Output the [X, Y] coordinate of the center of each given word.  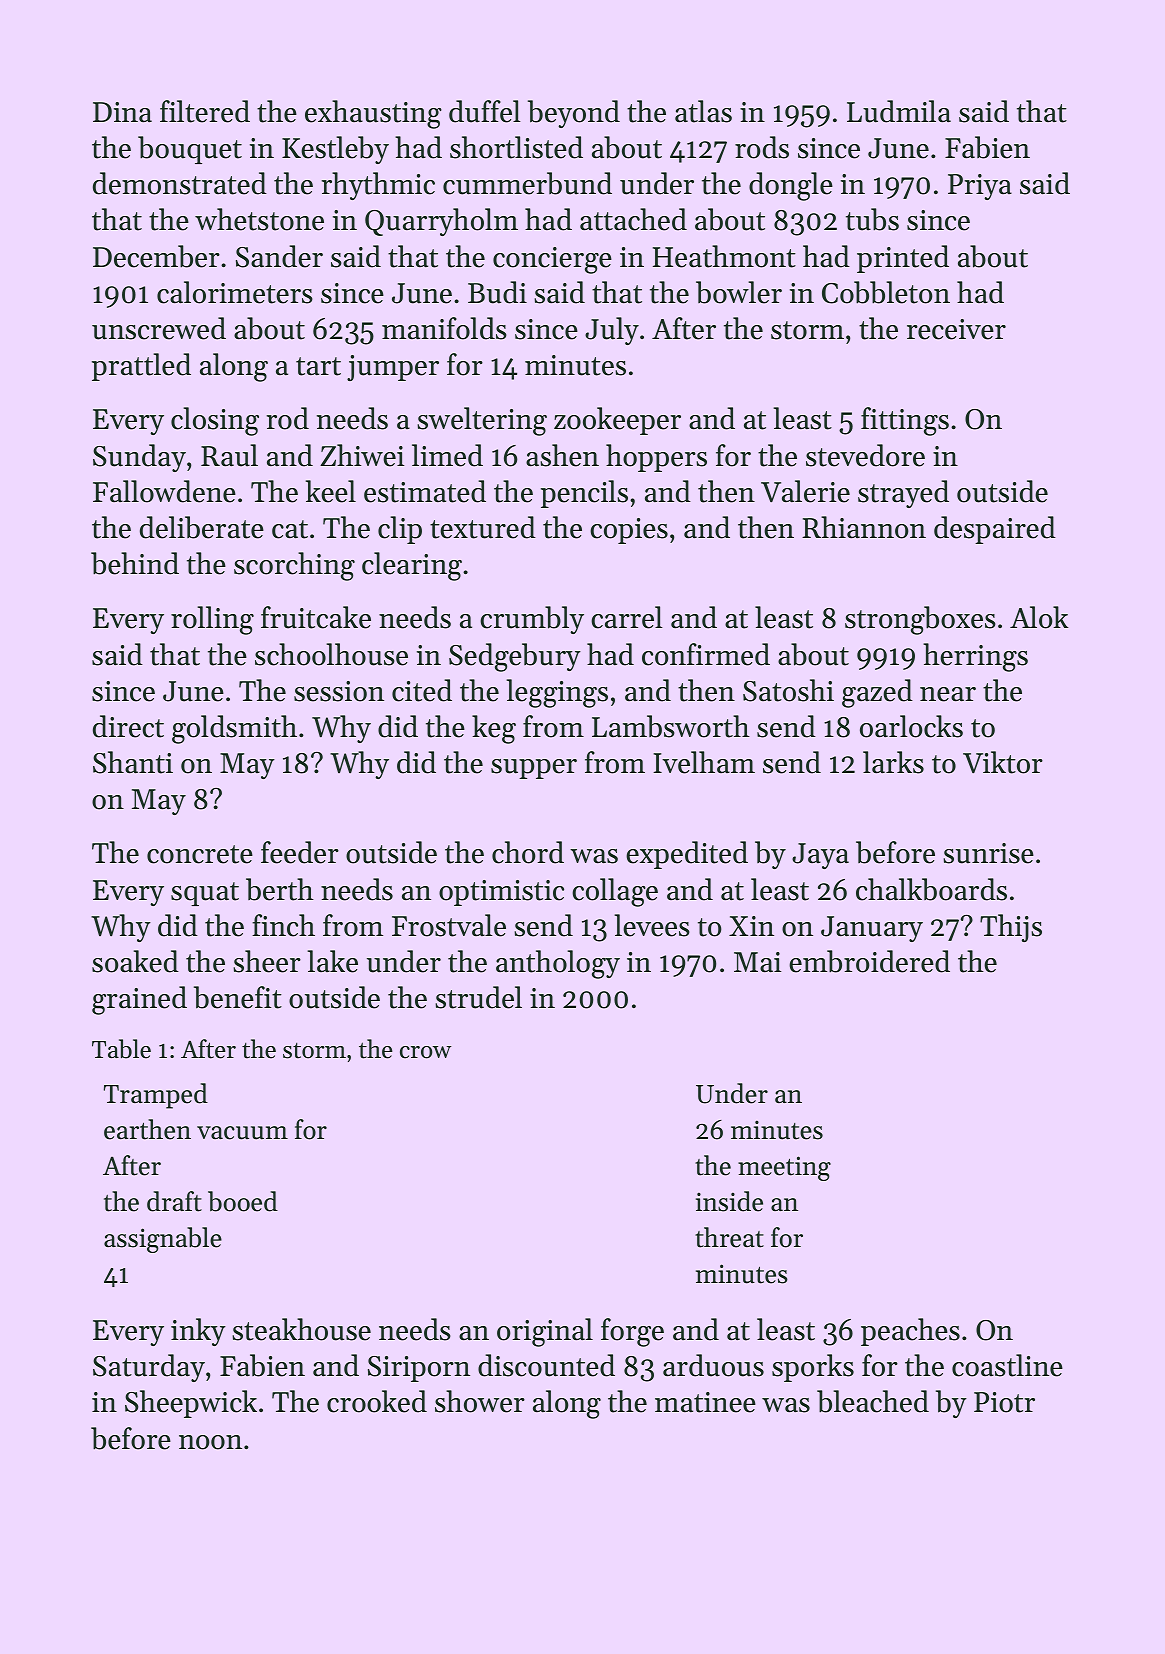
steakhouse [301, 1329]
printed [903, 259]
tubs [872, 219]
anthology [558, 964]
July [612, 331]
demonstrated [180, 183]
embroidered [869, 961]
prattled [141, 367]
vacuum [242, 1133]
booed [243, 1201]
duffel [484, 111]
